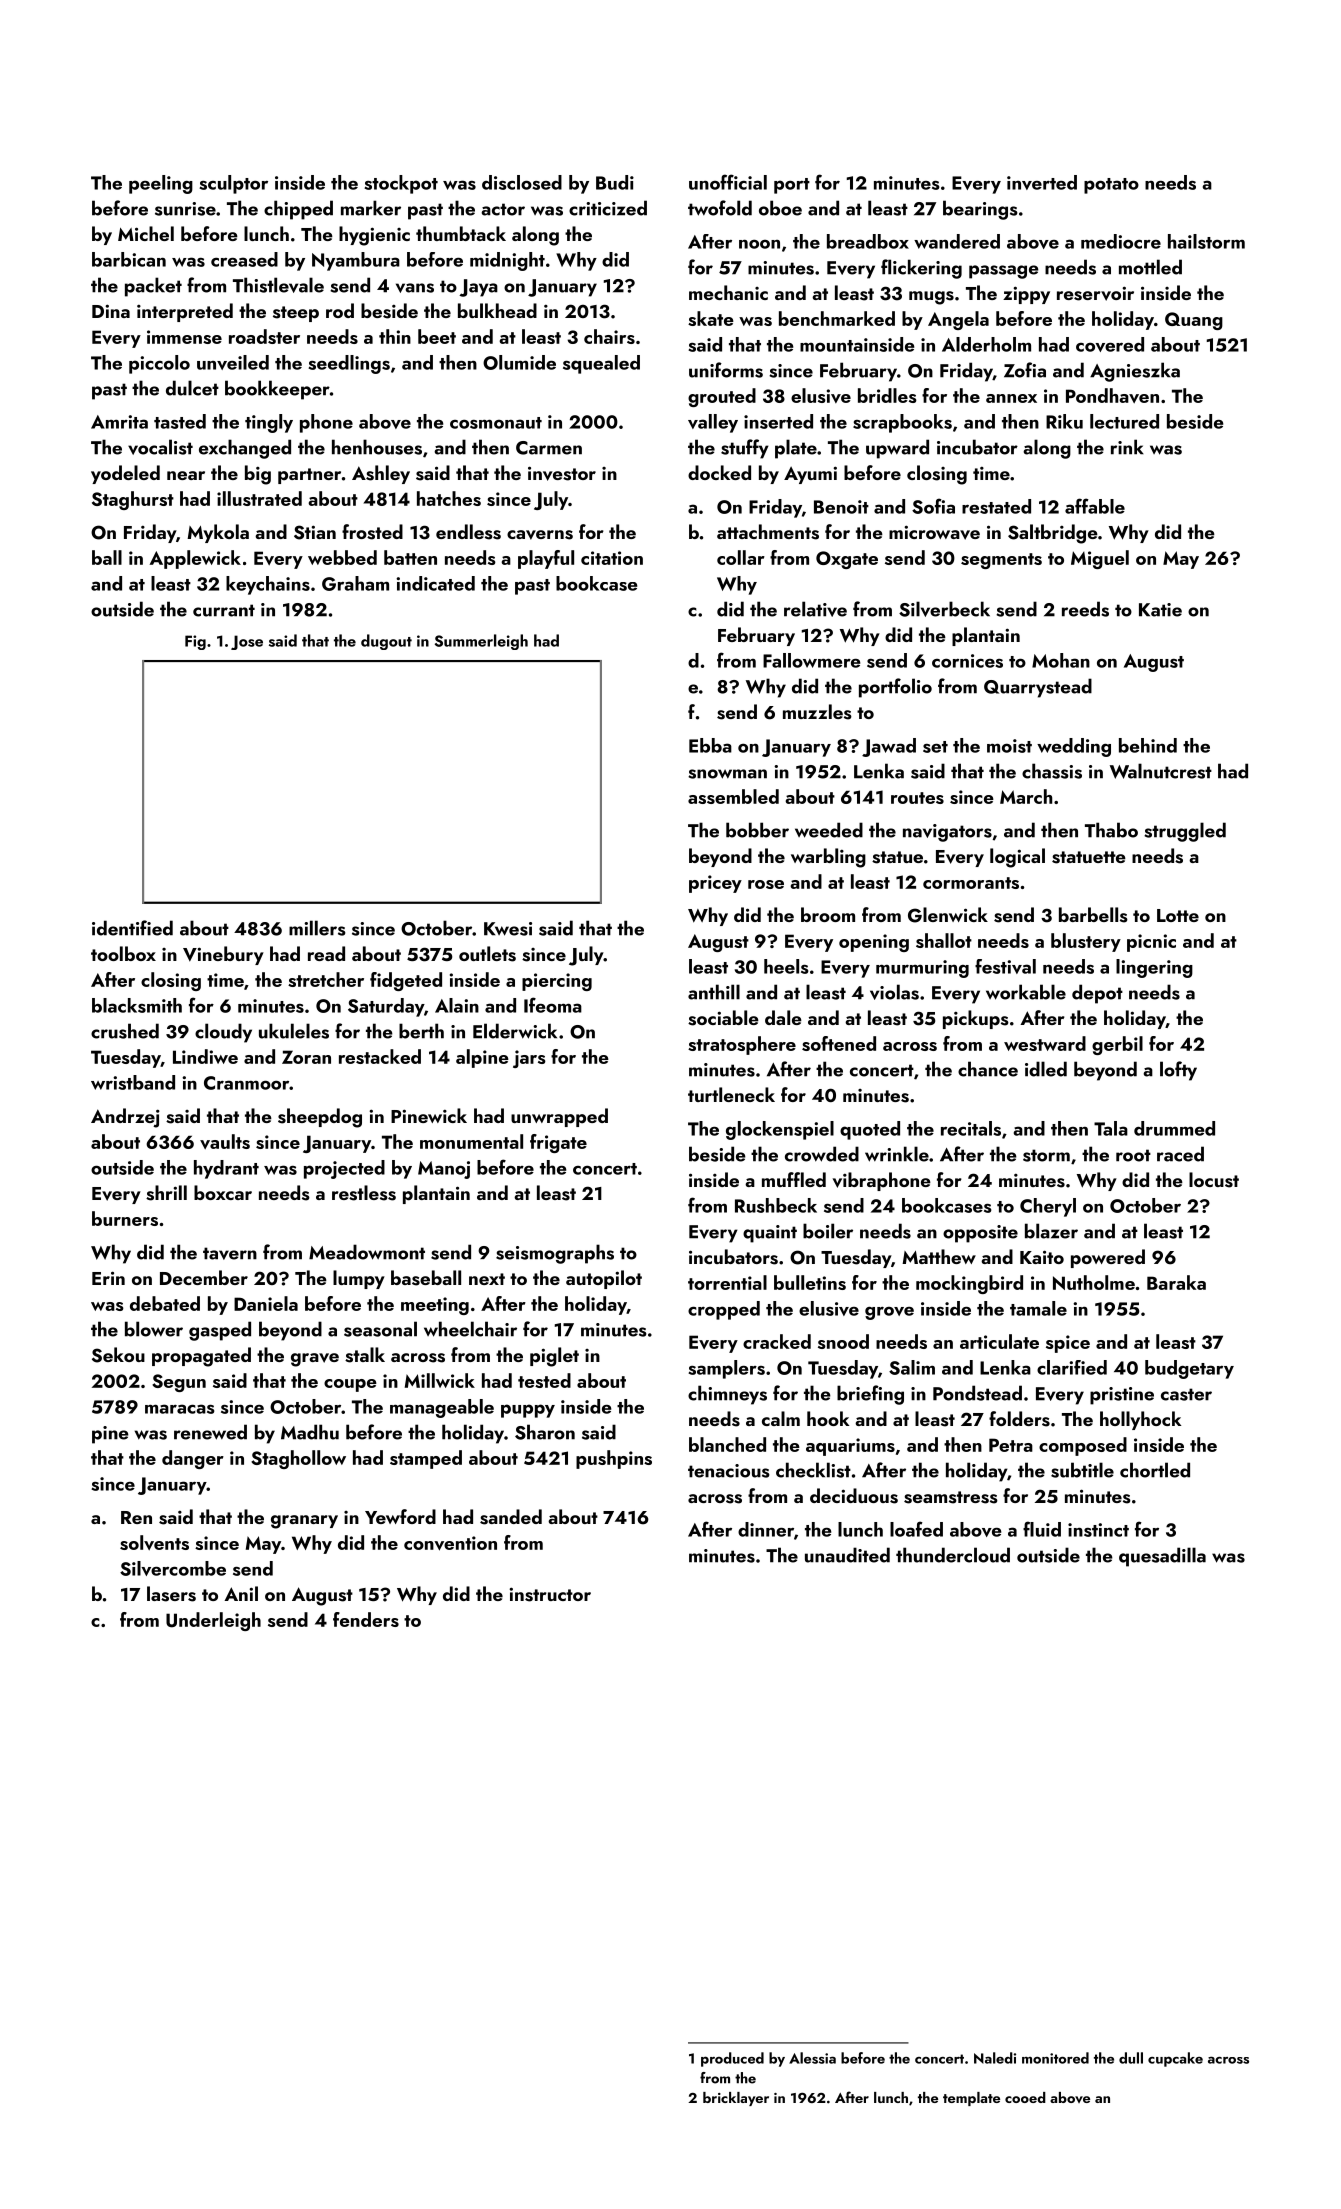 Image resolution: width=1341 pixels, height=2209 pixels. What do you see at coordinates (508, 929) in the image?
I see `Kwesi` at bounding box center [508, 929].
